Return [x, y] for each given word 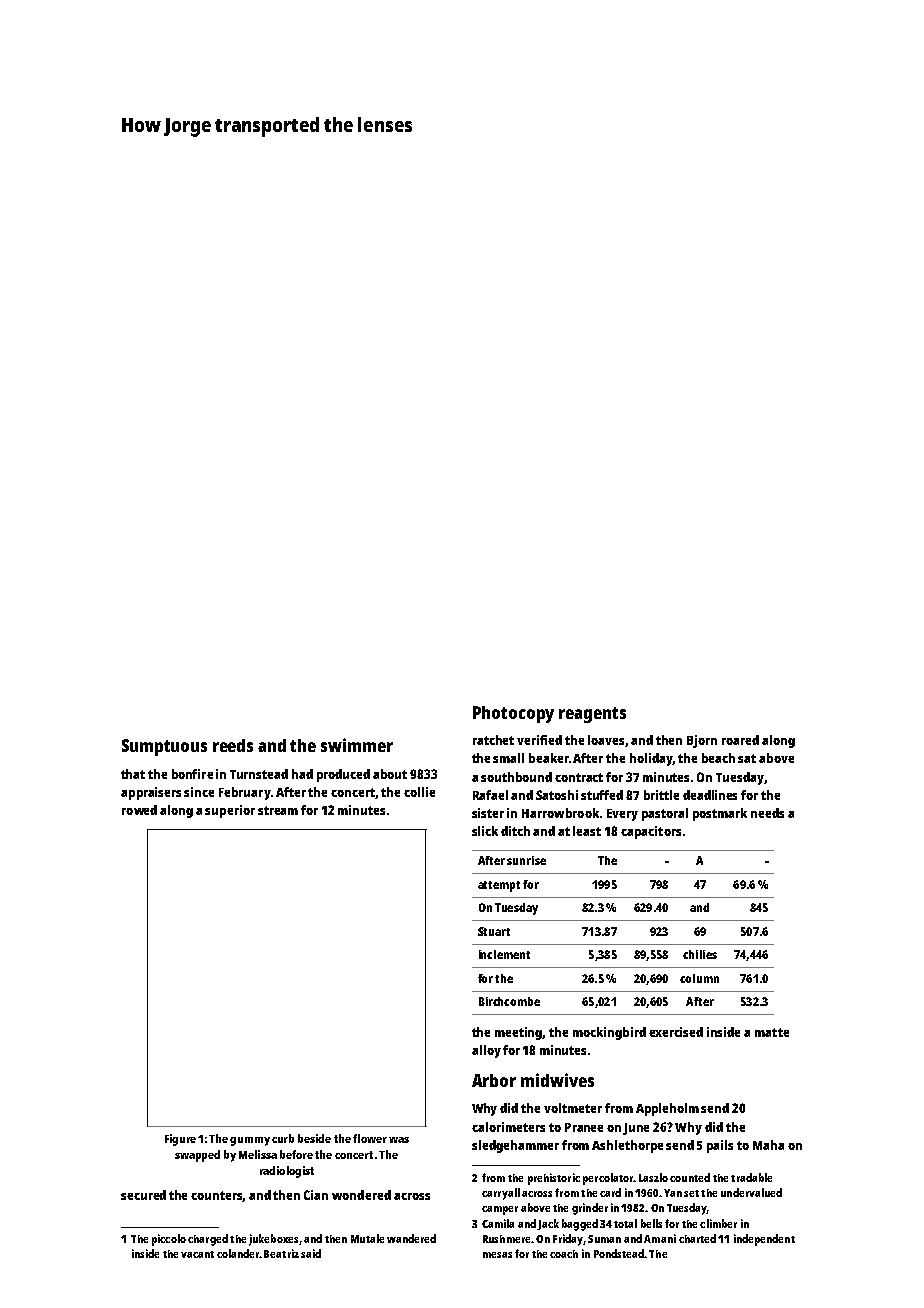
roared [740, 740]
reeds [233, 745]
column [699, 978]
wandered [411, 1238]
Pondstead [619, 1253]
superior [230, 811]
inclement [504, 954]
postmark [720, 814]
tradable [751, 1177]
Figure [180, 1140]
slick [485, 831]
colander [238, 1253]
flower [370, 1138]
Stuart [494, 931]
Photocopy [513, 714]
